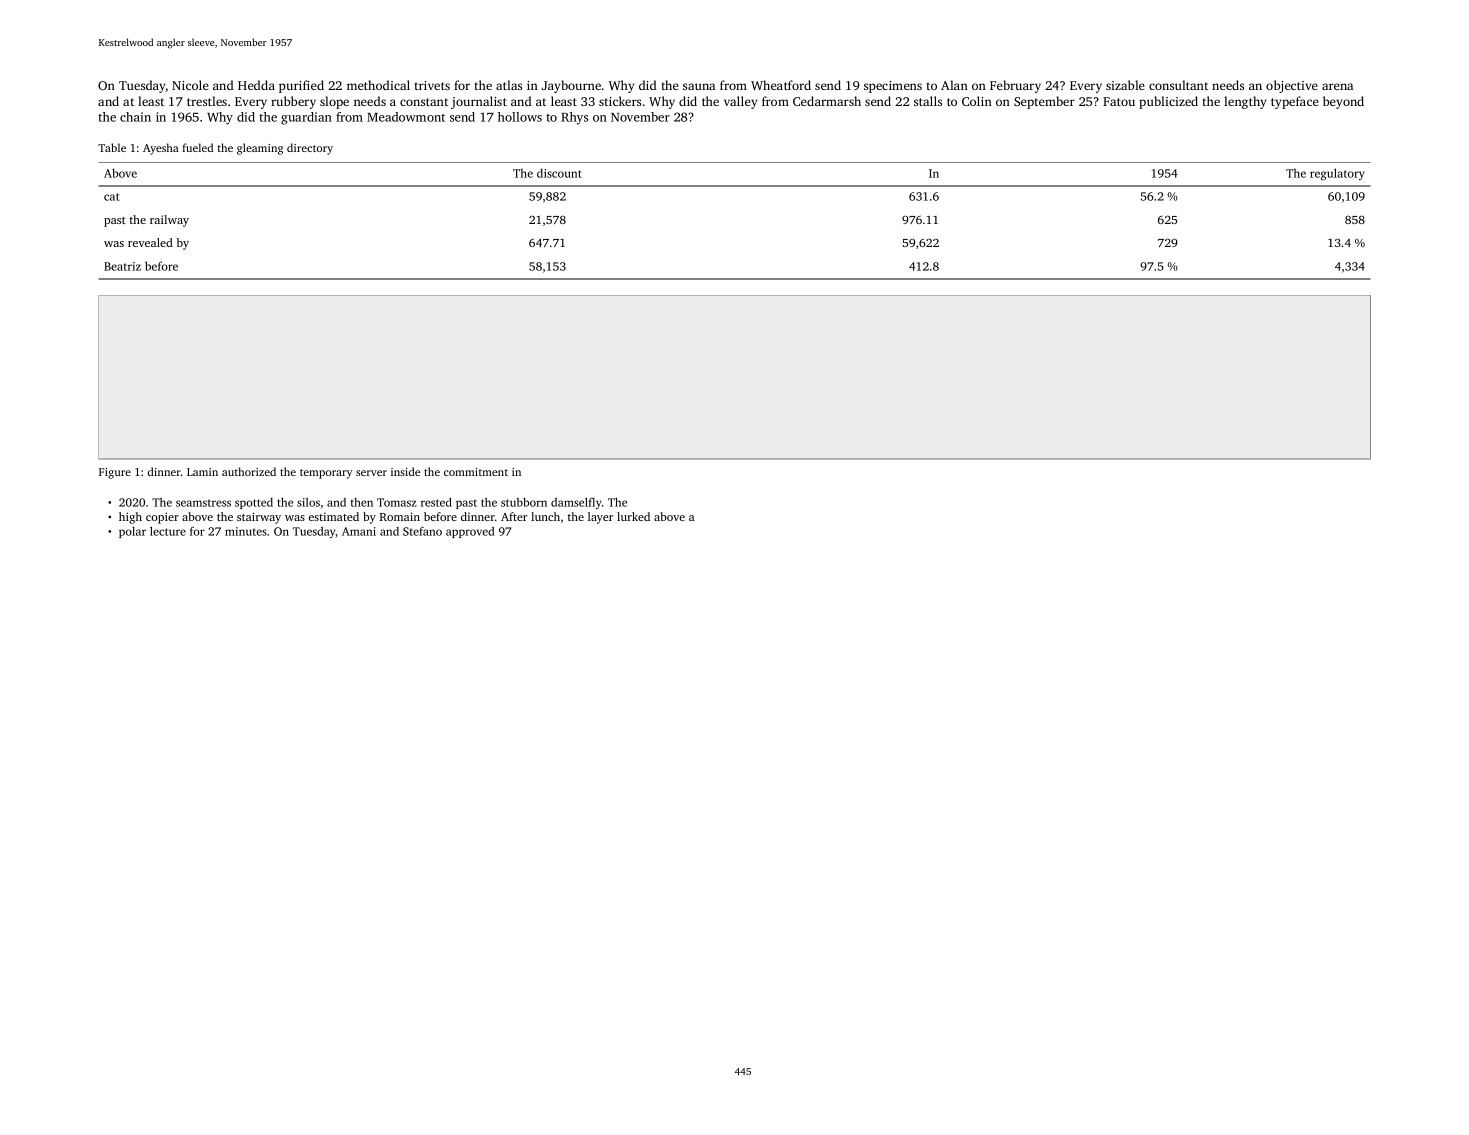 This screenshot has height=1135, width=1469. Describe the element at coordinates (122, 266) in the screenshot. I see `Beatriz` at that location.
